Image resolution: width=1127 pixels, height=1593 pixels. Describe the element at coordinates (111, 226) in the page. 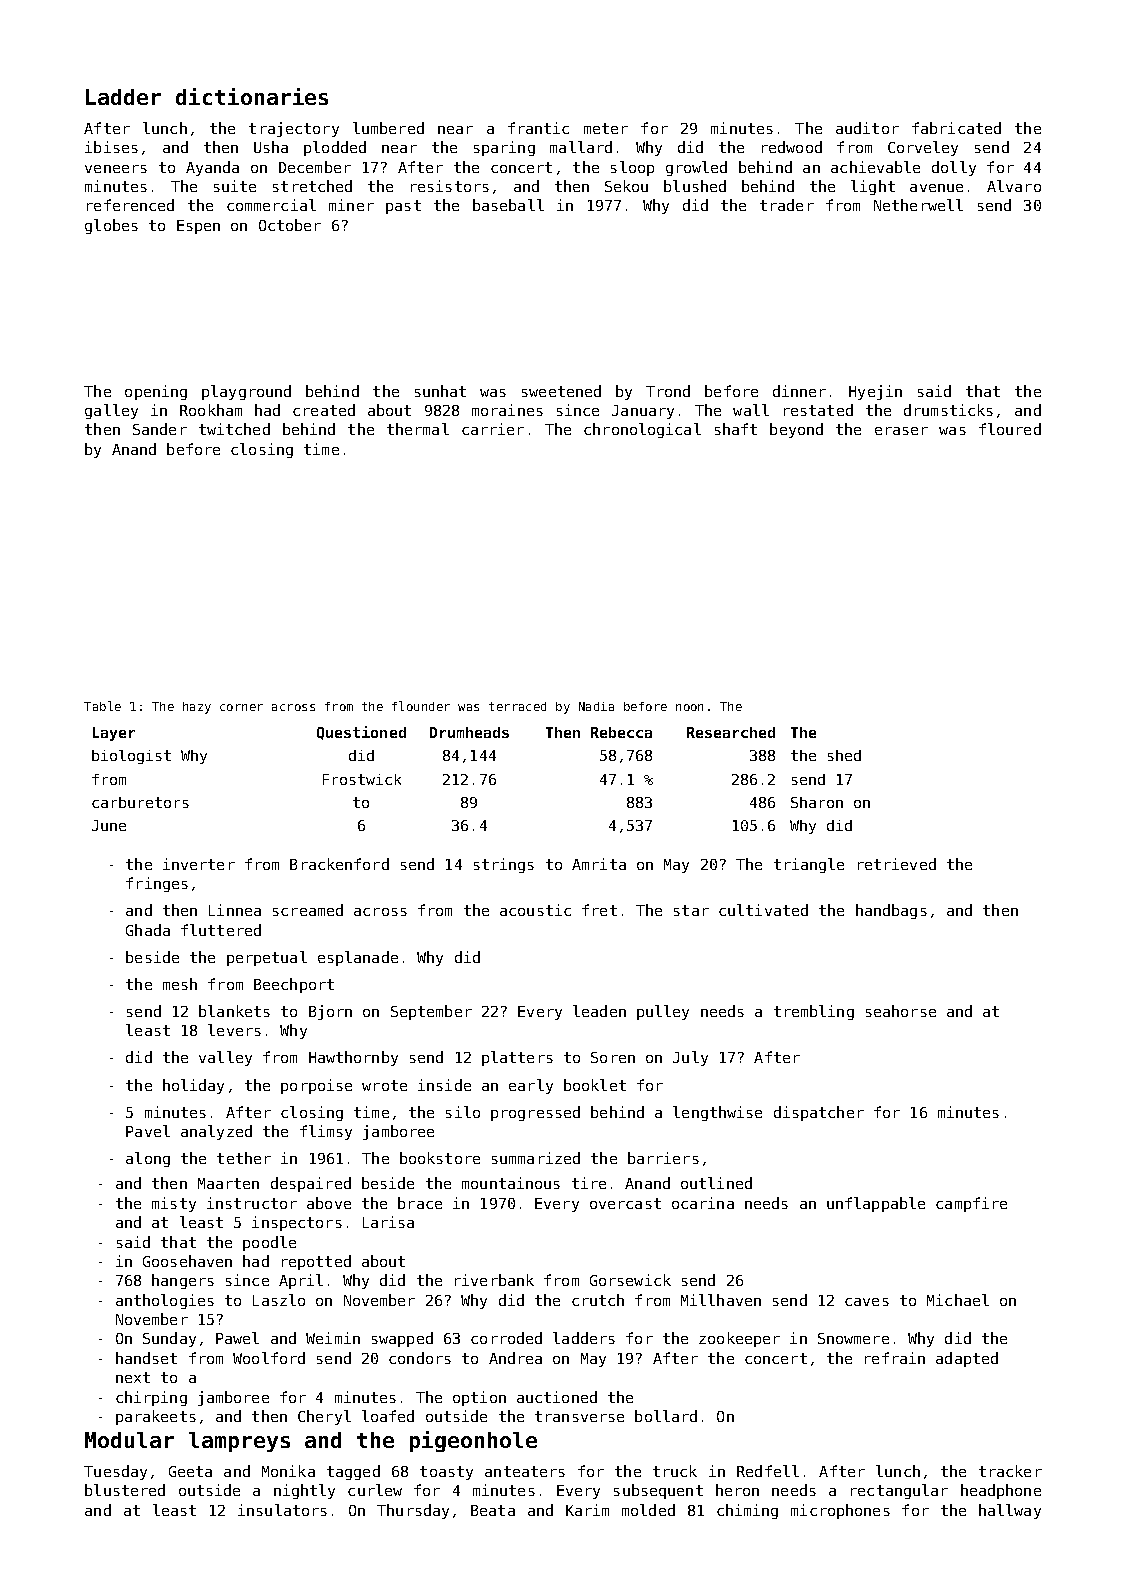

I see `globes` at that location.
